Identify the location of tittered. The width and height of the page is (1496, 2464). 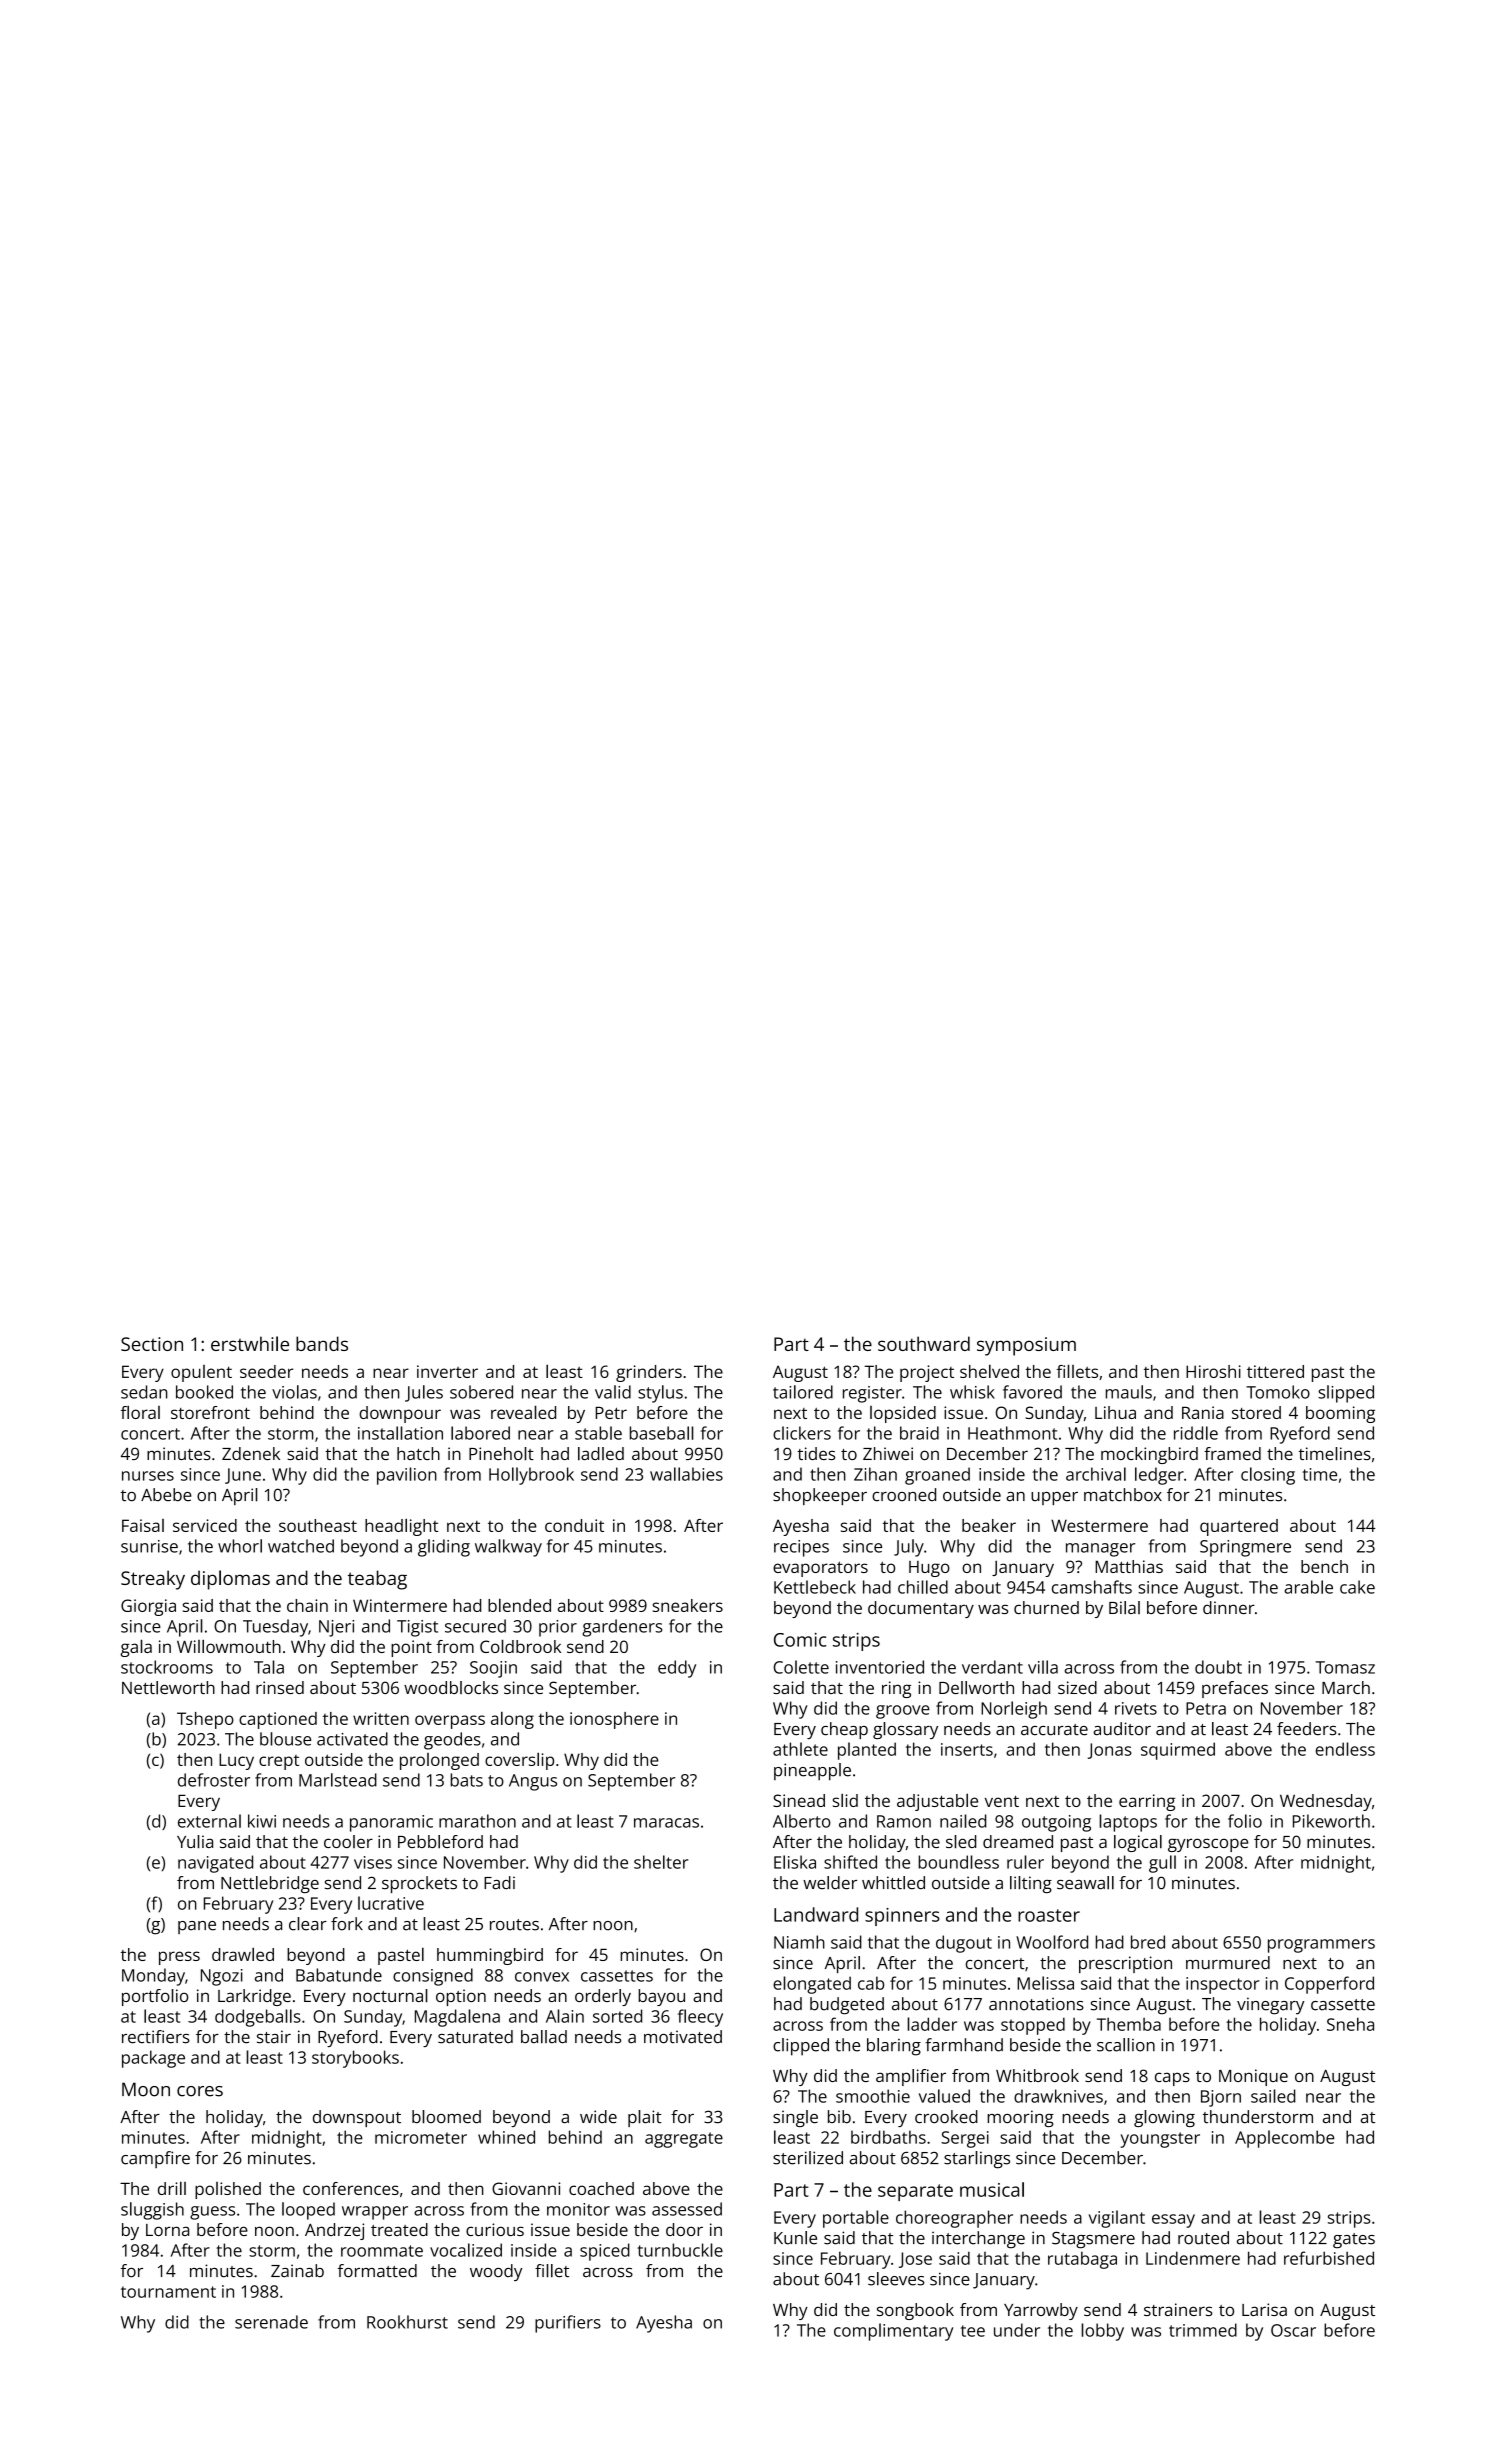
(1275, 1371).
